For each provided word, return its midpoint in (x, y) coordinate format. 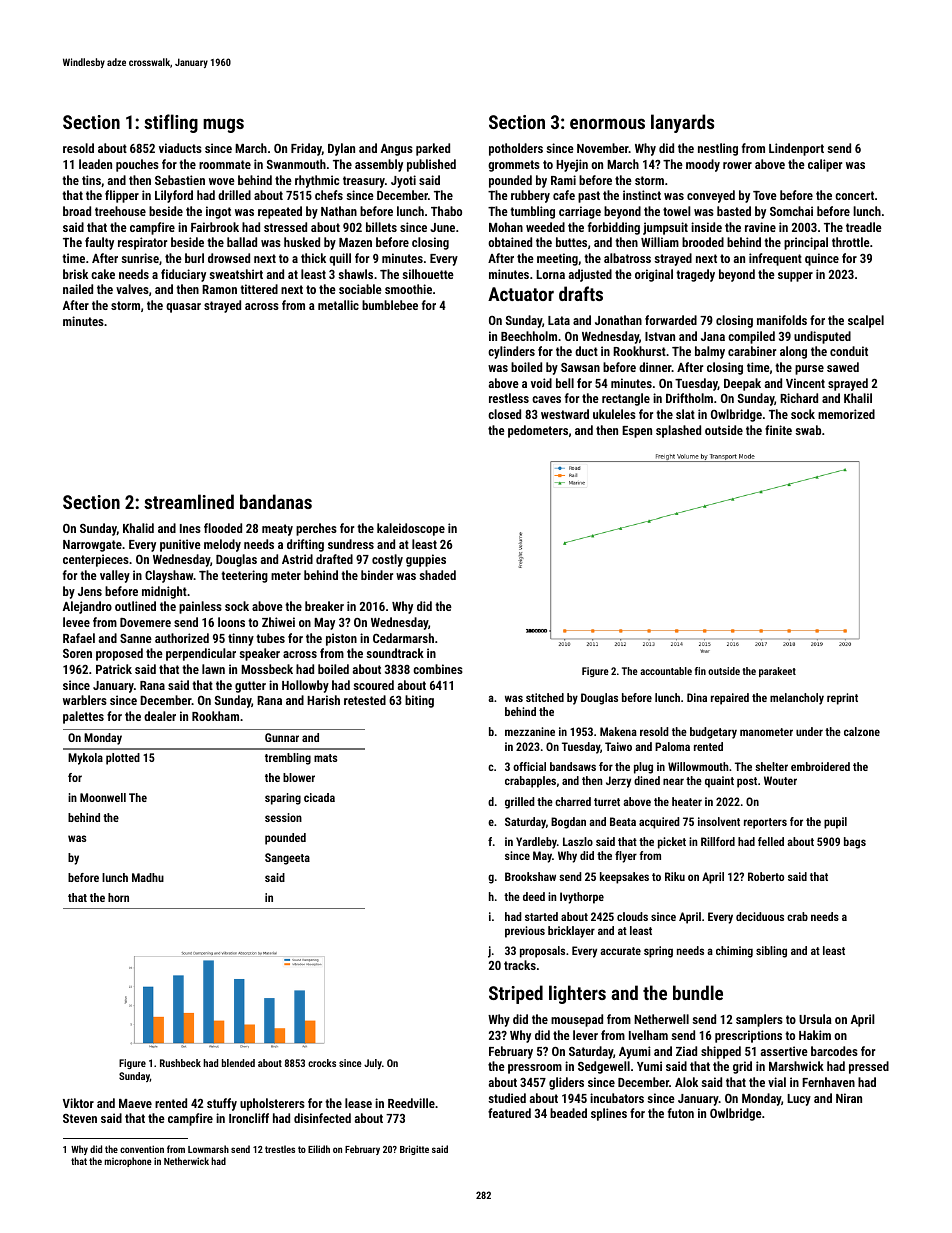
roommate (225, 164)
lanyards (682, 123)
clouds (632, 916)
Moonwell (103, 797)
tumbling (532, 212)
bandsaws (573, 766)
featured (509, 1113)
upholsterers (272, 1104)
